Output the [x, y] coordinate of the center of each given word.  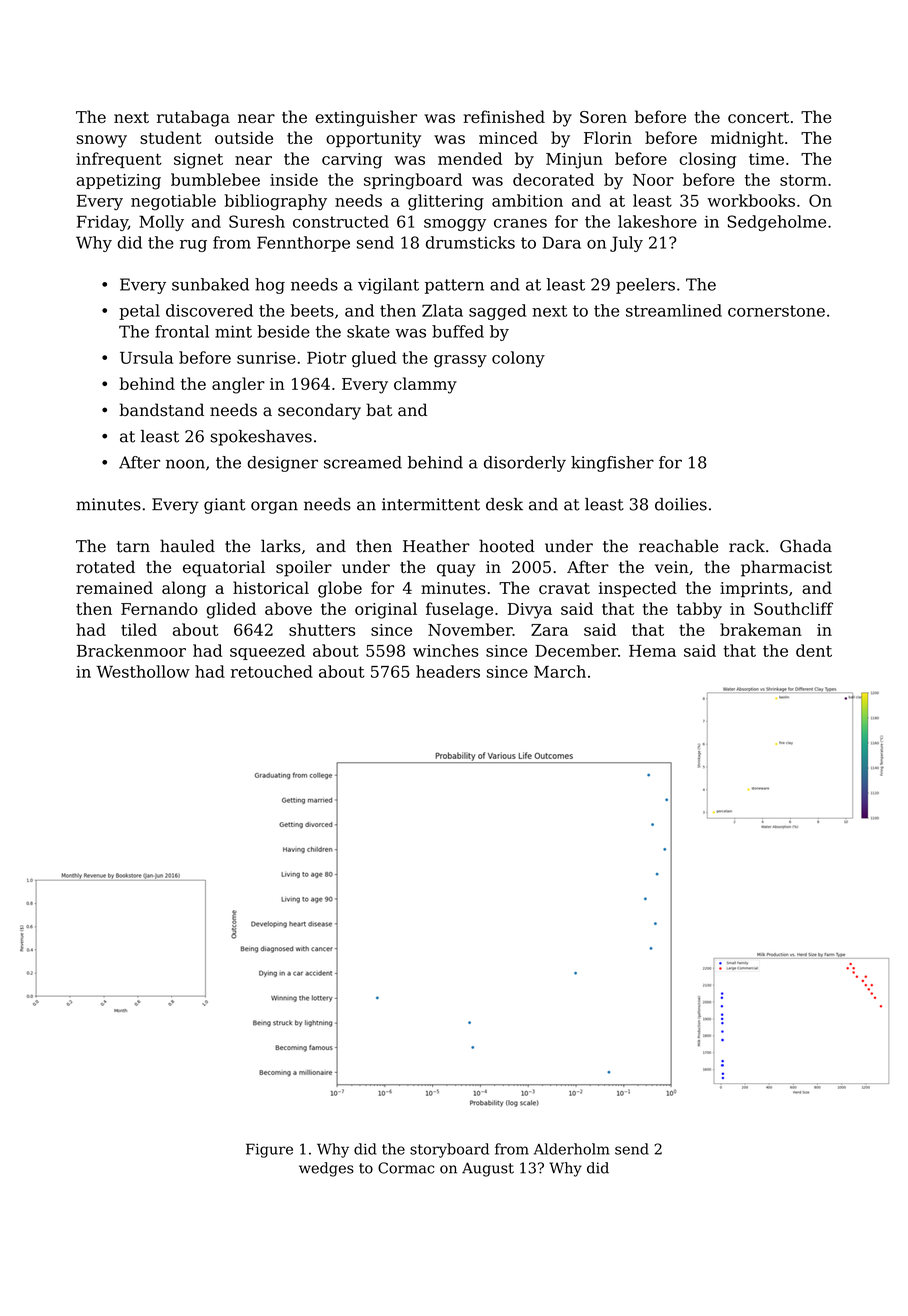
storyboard [449, 1150]
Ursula [146, 357]
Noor [653, 180]
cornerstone [776, 311]
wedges [326, 1169]
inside [294, 179]
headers [448, 671]
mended [470, 158]
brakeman [761, 629]
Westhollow [143, 671]
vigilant [388, 286]
